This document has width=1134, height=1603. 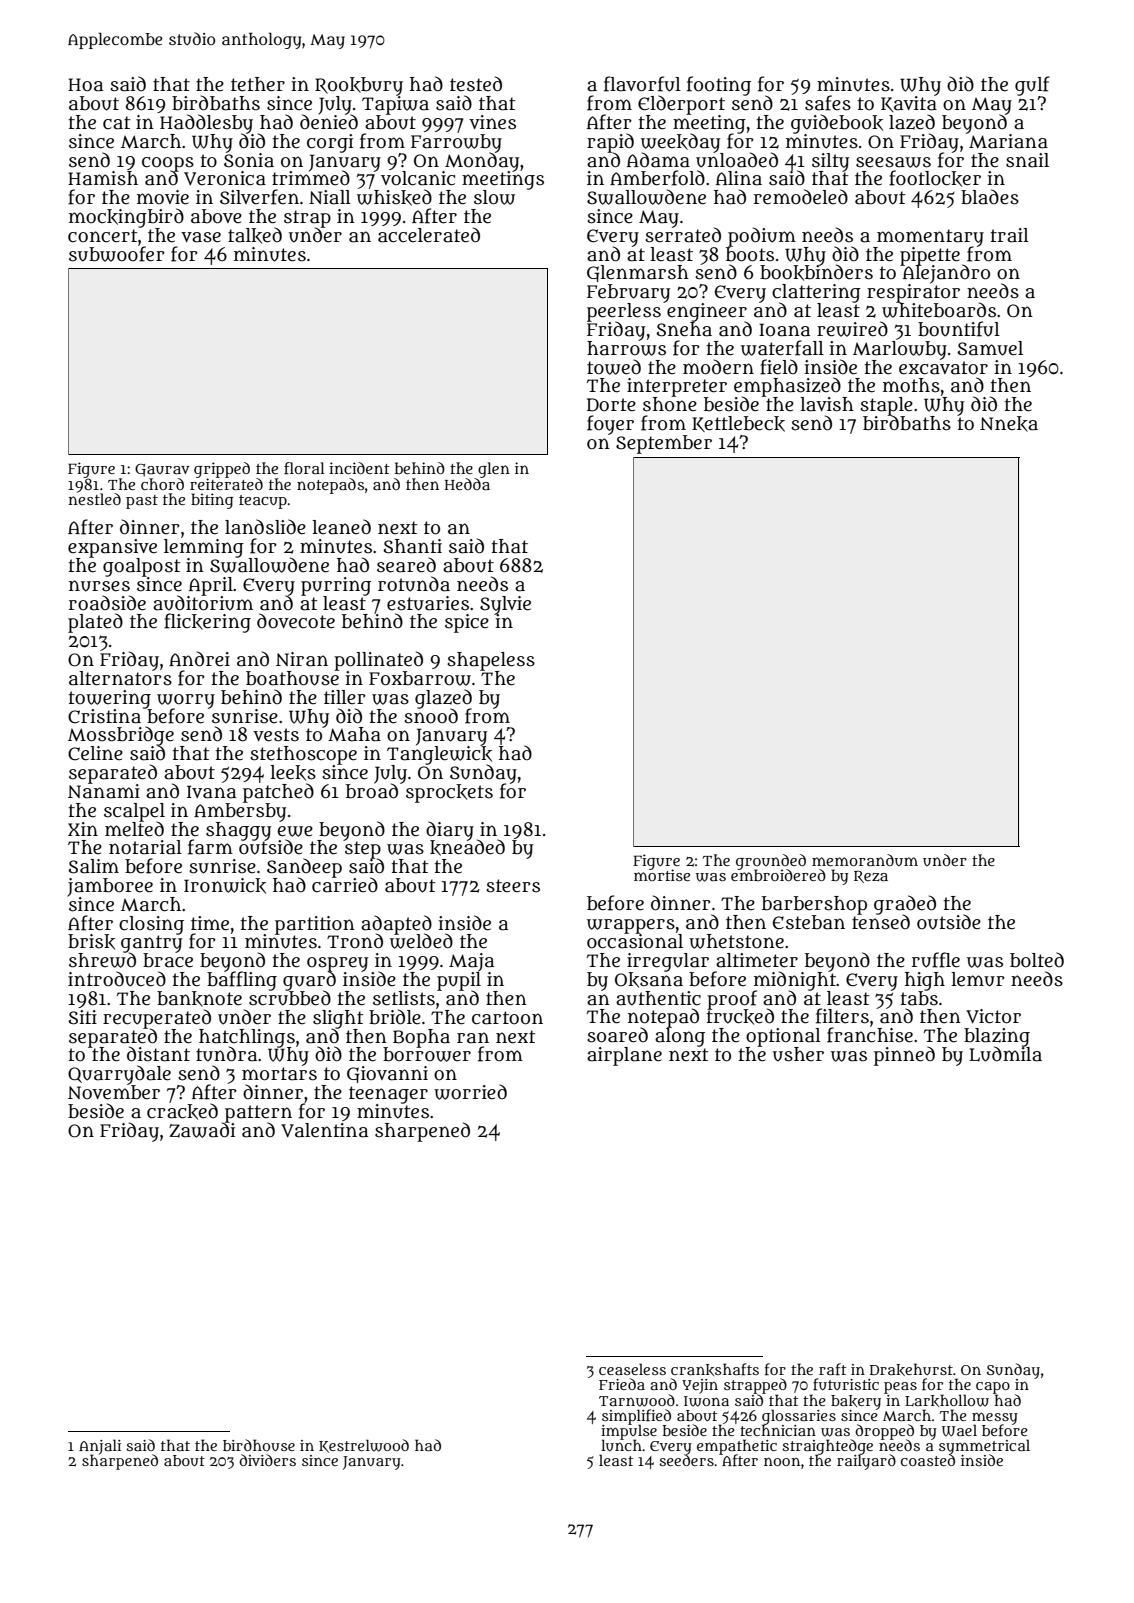 I want to click on Esteban, so click(x=809, y=922).
